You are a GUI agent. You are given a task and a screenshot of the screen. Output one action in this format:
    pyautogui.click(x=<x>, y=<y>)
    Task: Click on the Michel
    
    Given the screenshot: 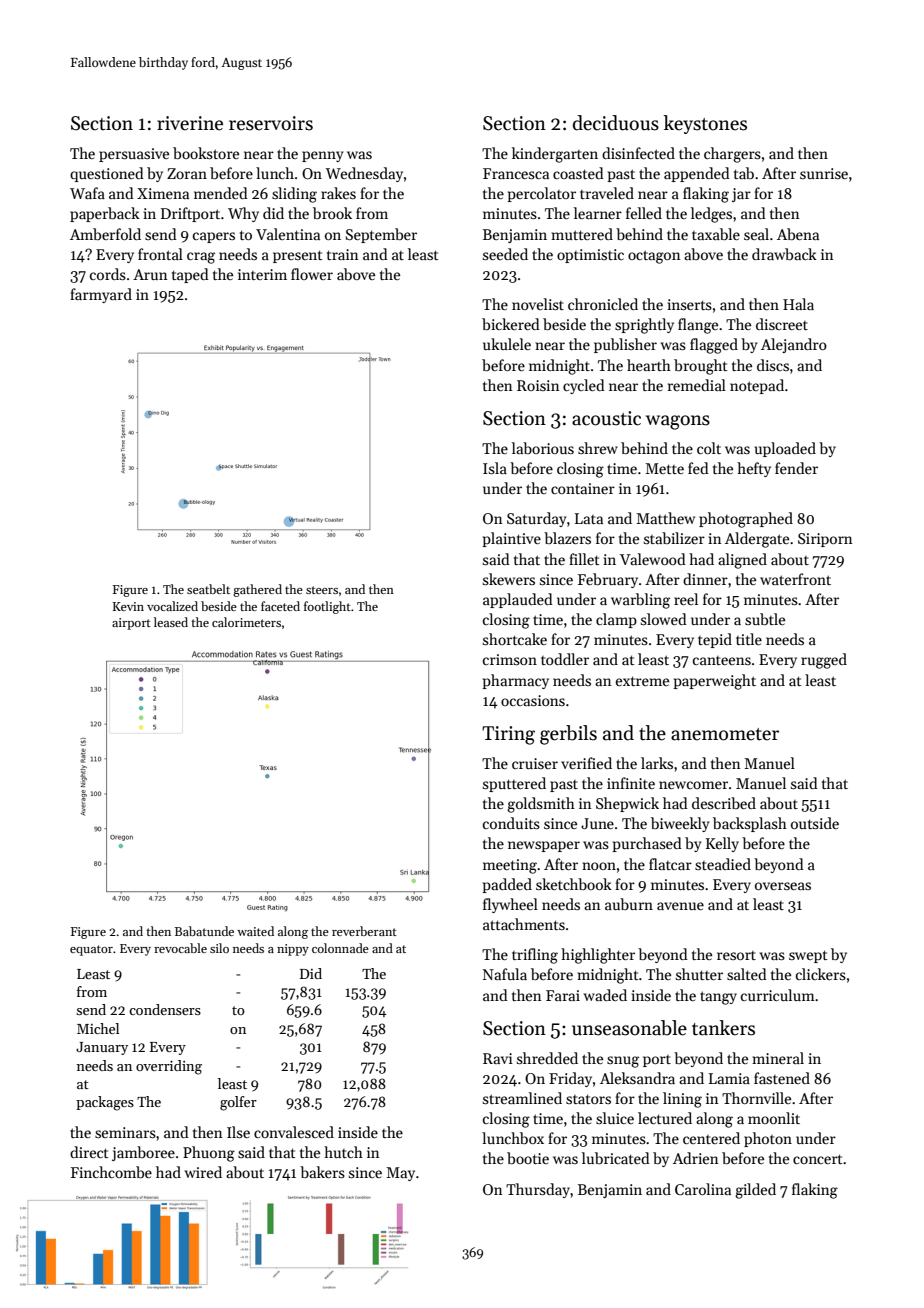 What is the action you would take?
    pyautogui.click(x=98, y=1028)
